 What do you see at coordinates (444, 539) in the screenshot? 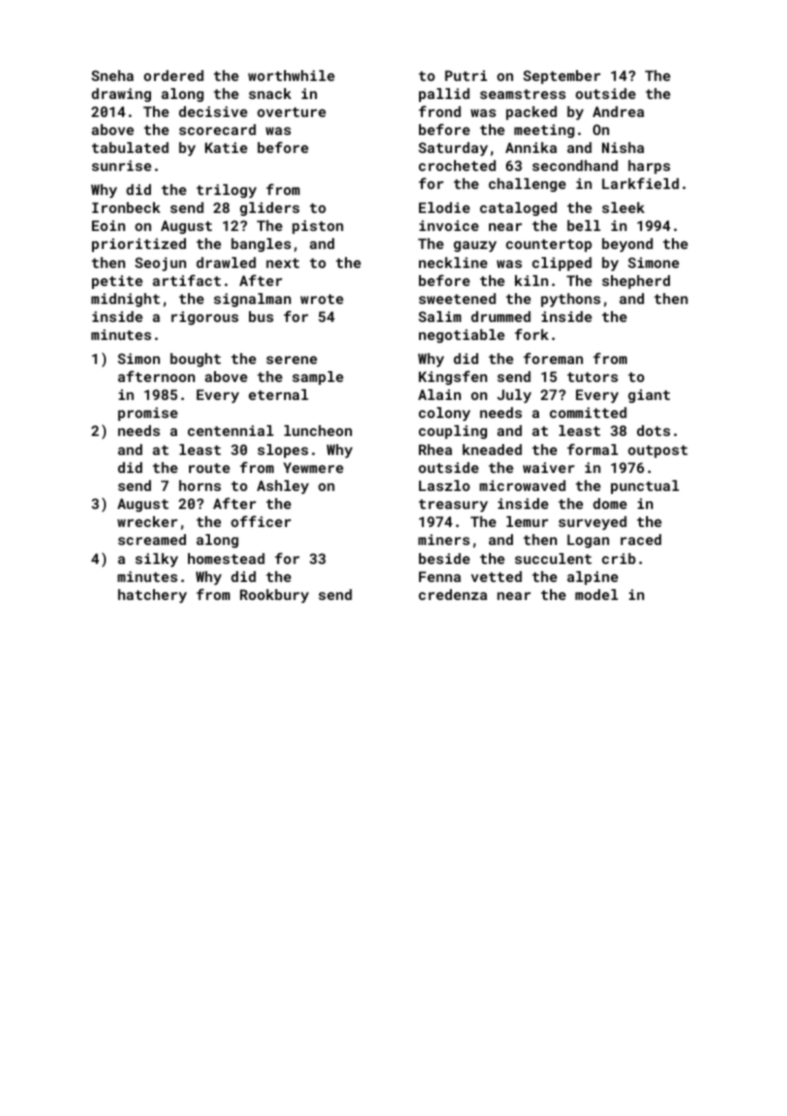
I see `miners` at bounding box center [444, 539].
